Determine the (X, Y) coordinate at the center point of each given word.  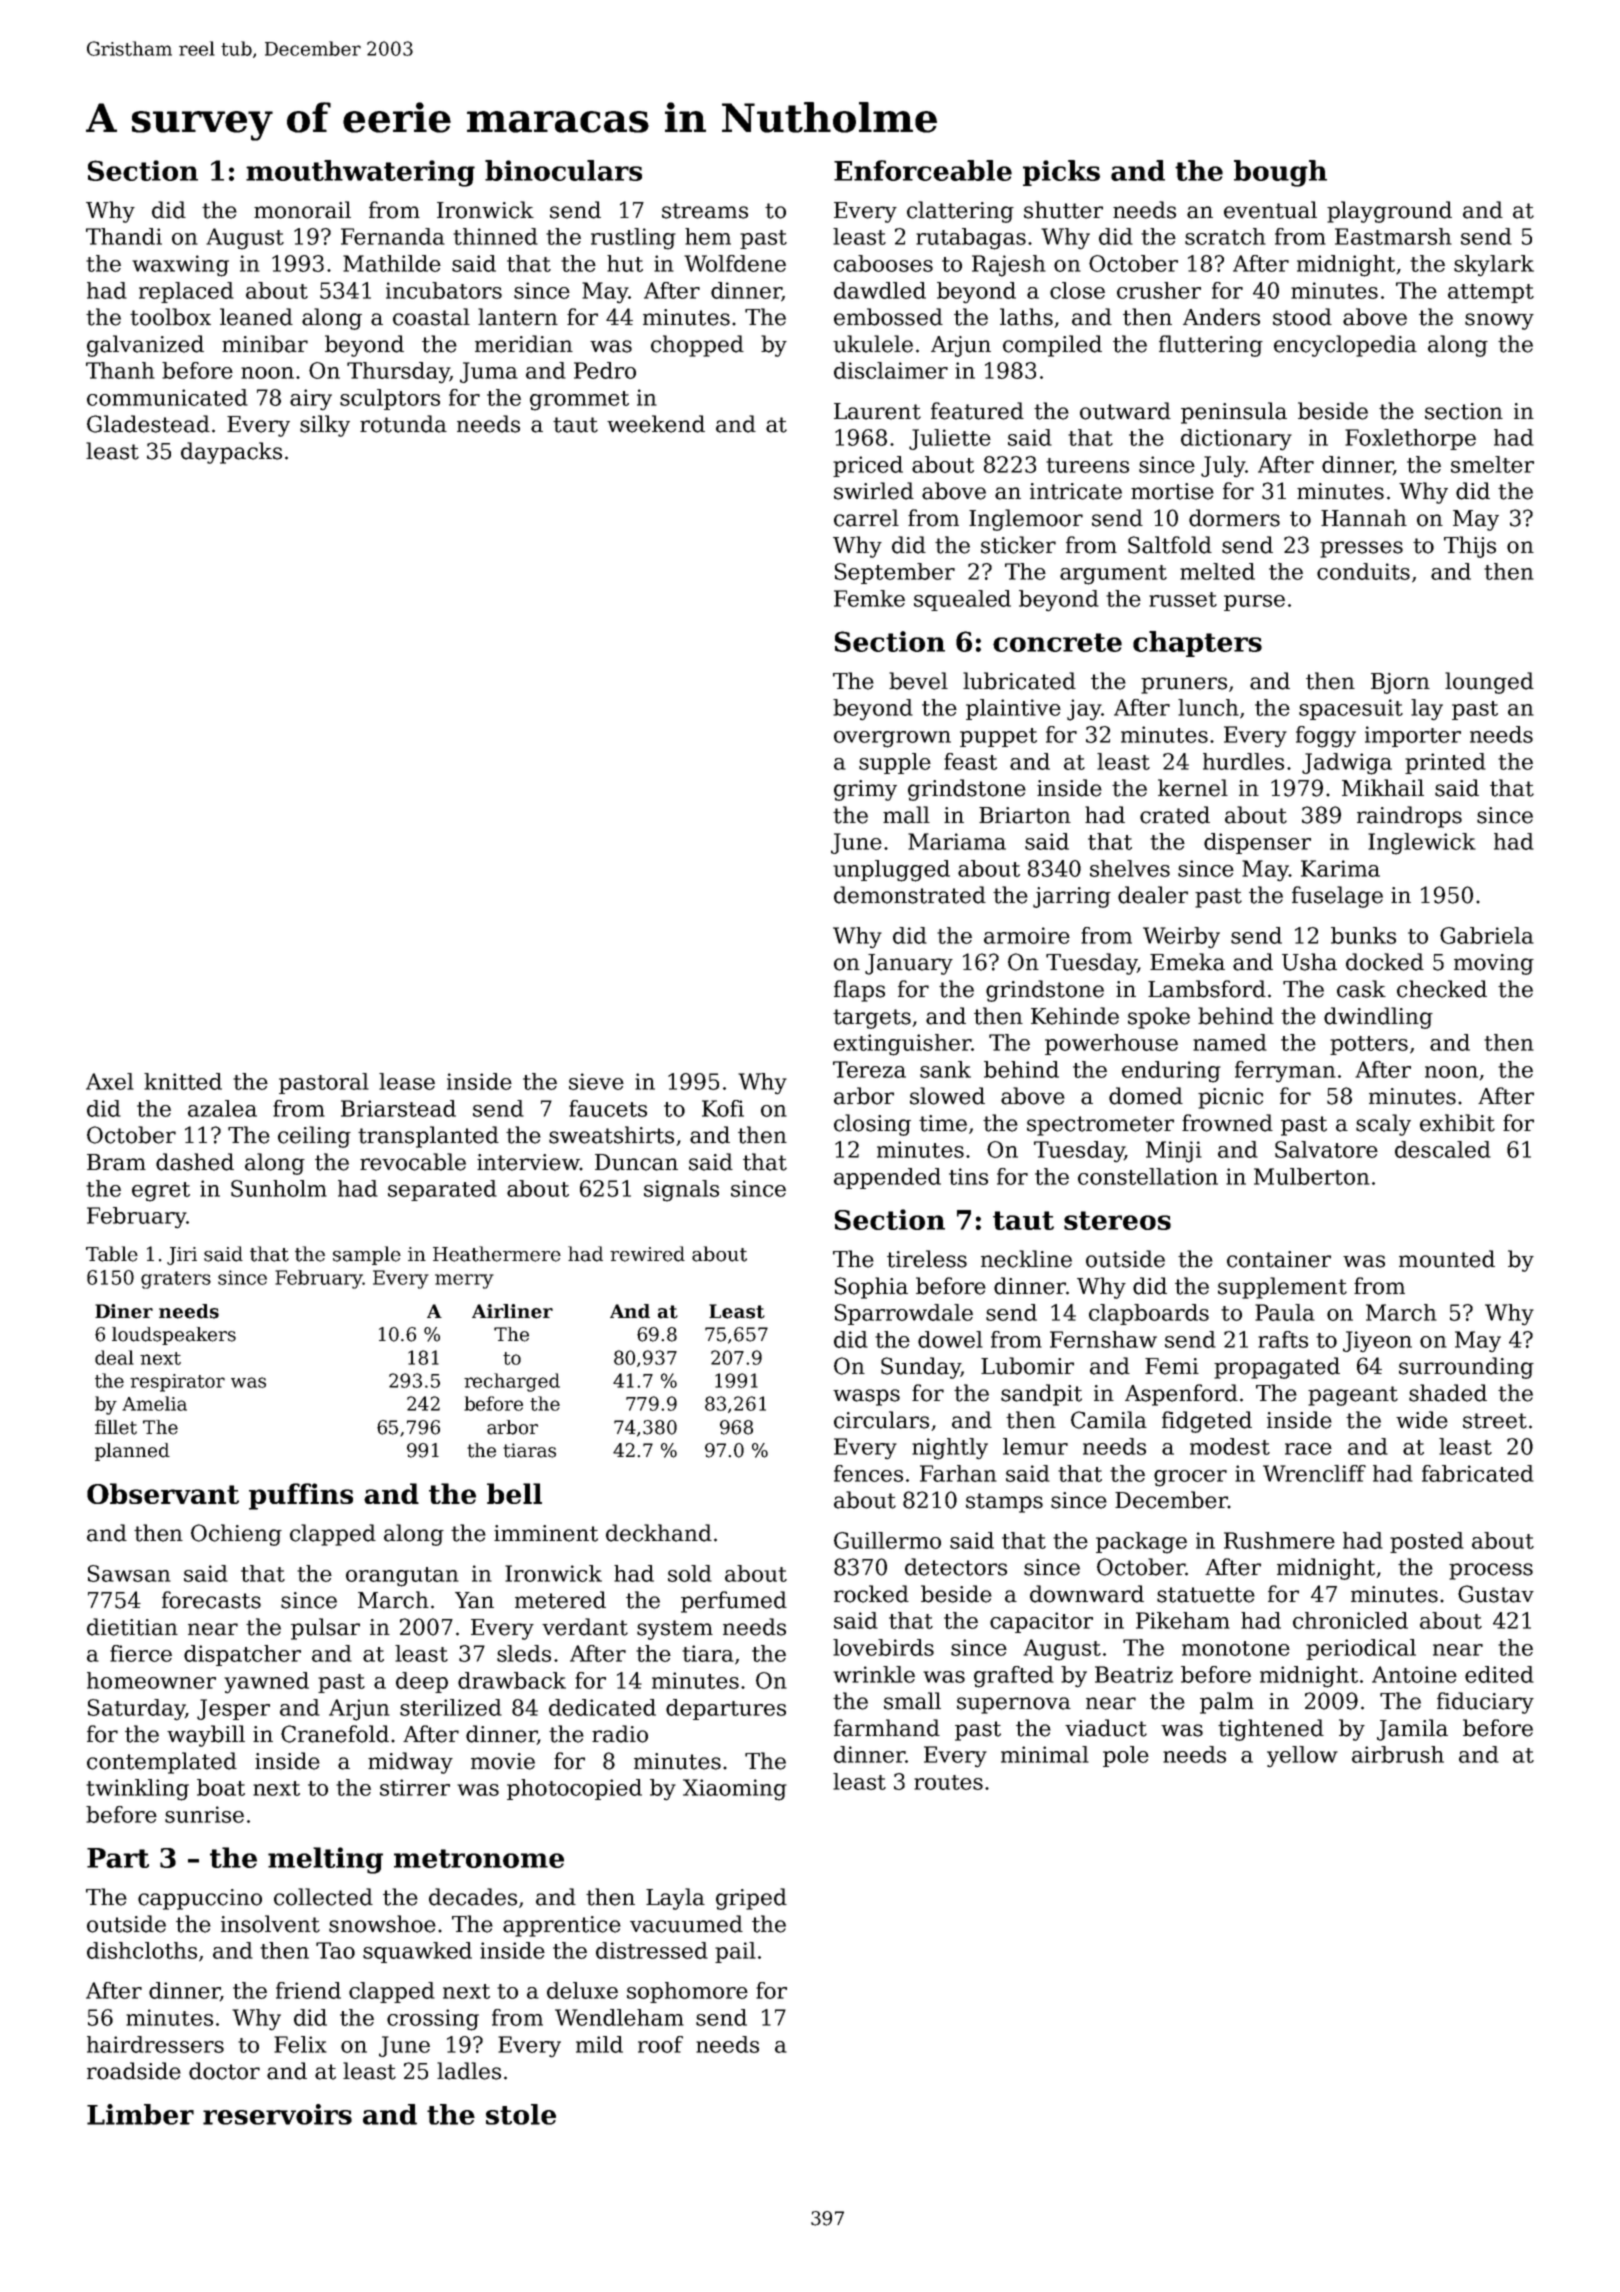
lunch (1208, 707)
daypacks (231, 453)
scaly (1383, 1125)
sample (367, 1255)
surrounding (1466, 1368)
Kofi (723, 1108)
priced (868, 466)
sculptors (390, 399)
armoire (1027, 935)
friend (308, 1990)
